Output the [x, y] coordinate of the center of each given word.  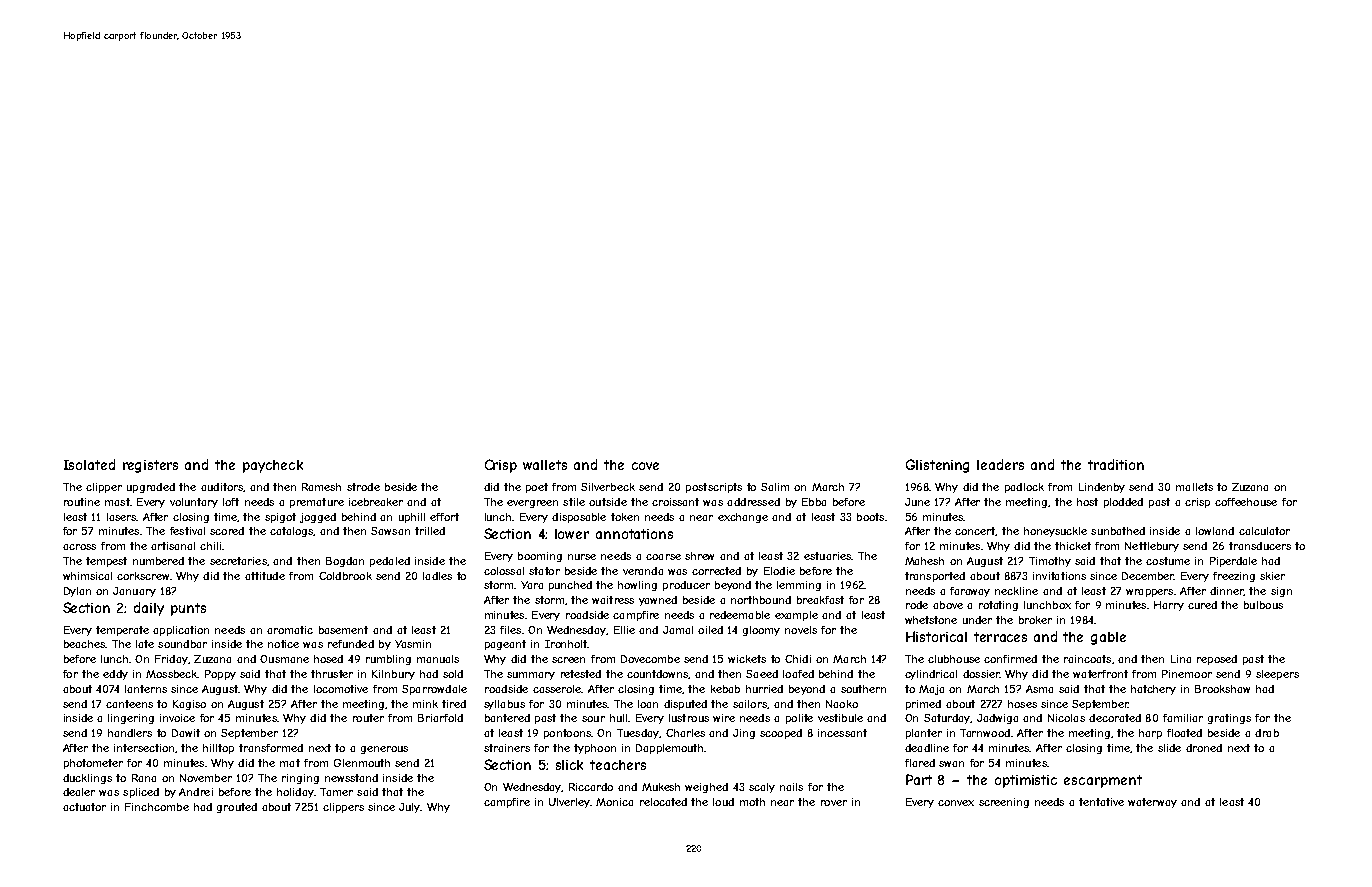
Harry [1169, 606]
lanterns [146, 689]
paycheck [273, 466]
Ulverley [569, 803]
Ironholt [566, 644]
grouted [237, 808]
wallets [545, 465]
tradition [1116, 464]
